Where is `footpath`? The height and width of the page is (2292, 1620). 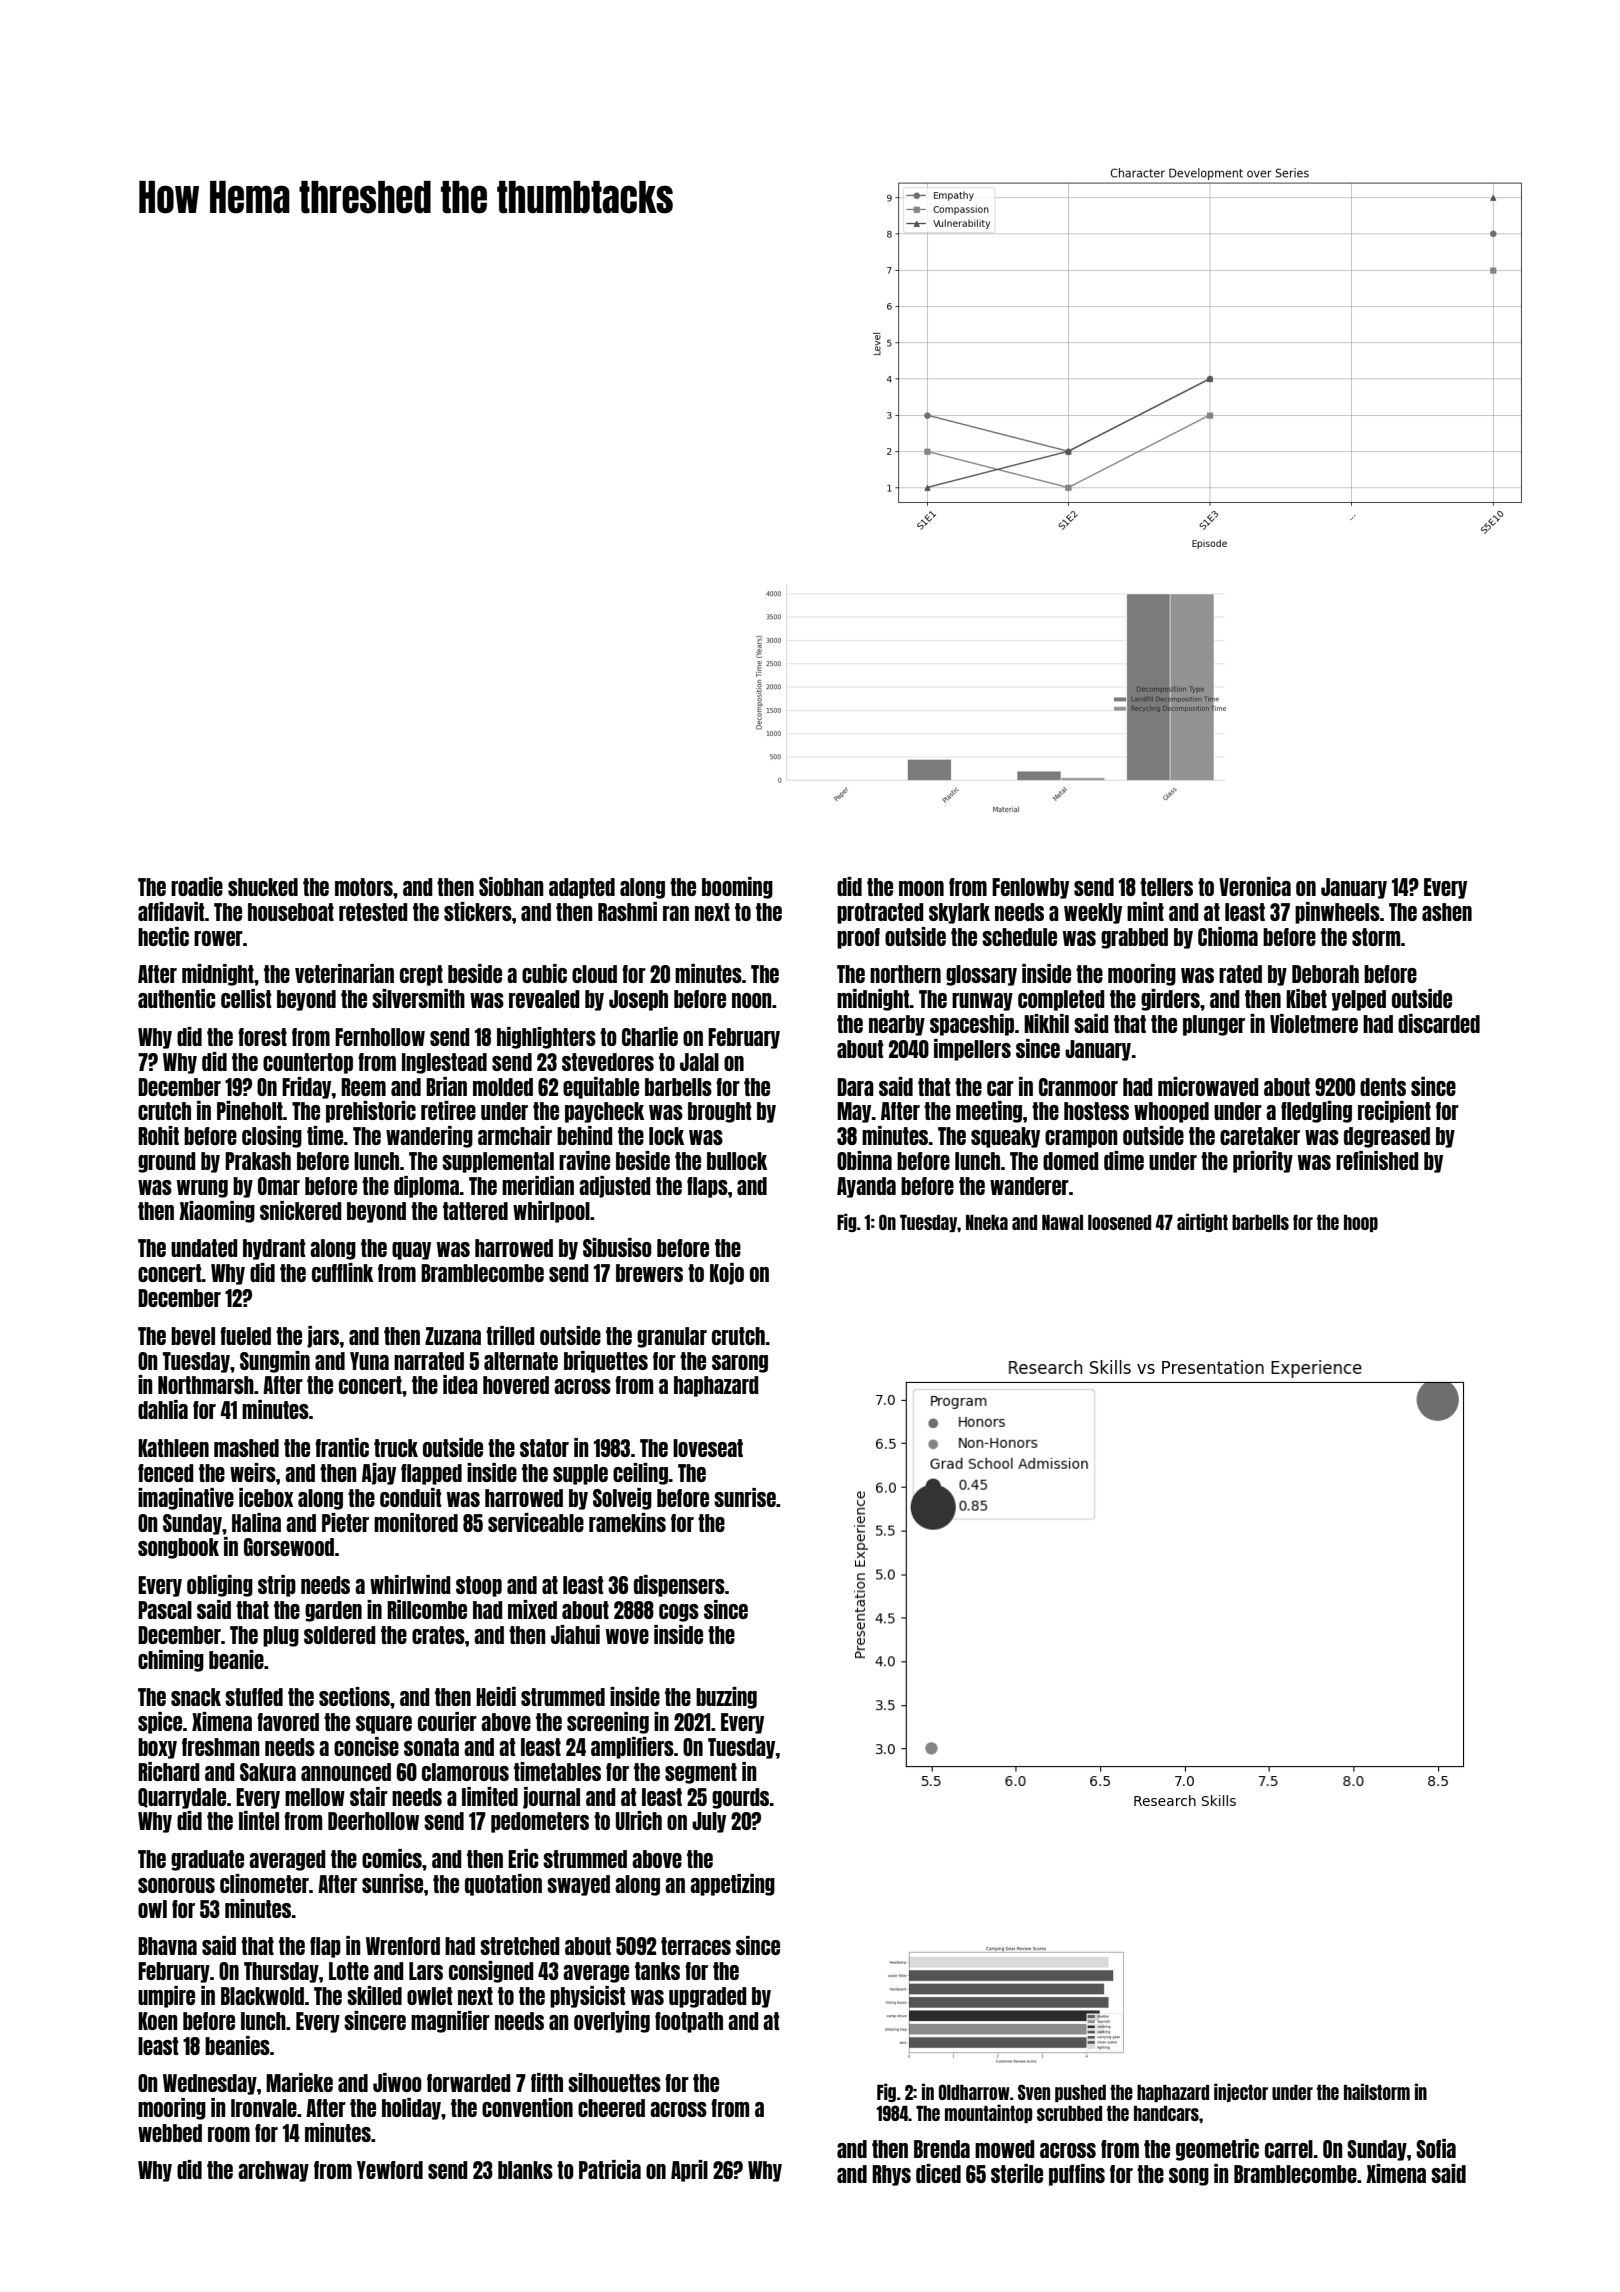 footpath is located at coordinates (689, 2022).
